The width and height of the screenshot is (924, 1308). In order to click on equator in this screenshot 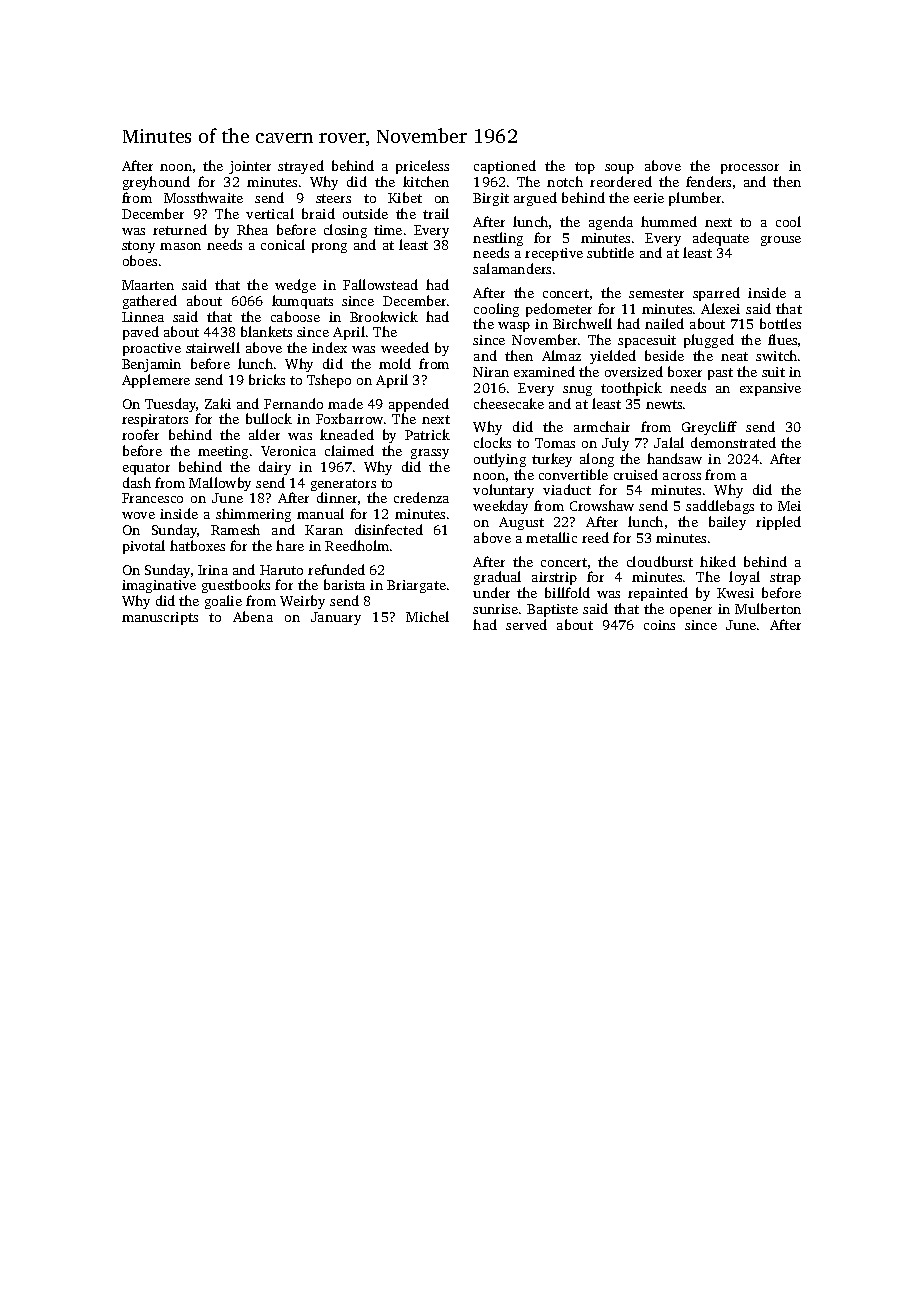, I will do `click(146, 469)`.
